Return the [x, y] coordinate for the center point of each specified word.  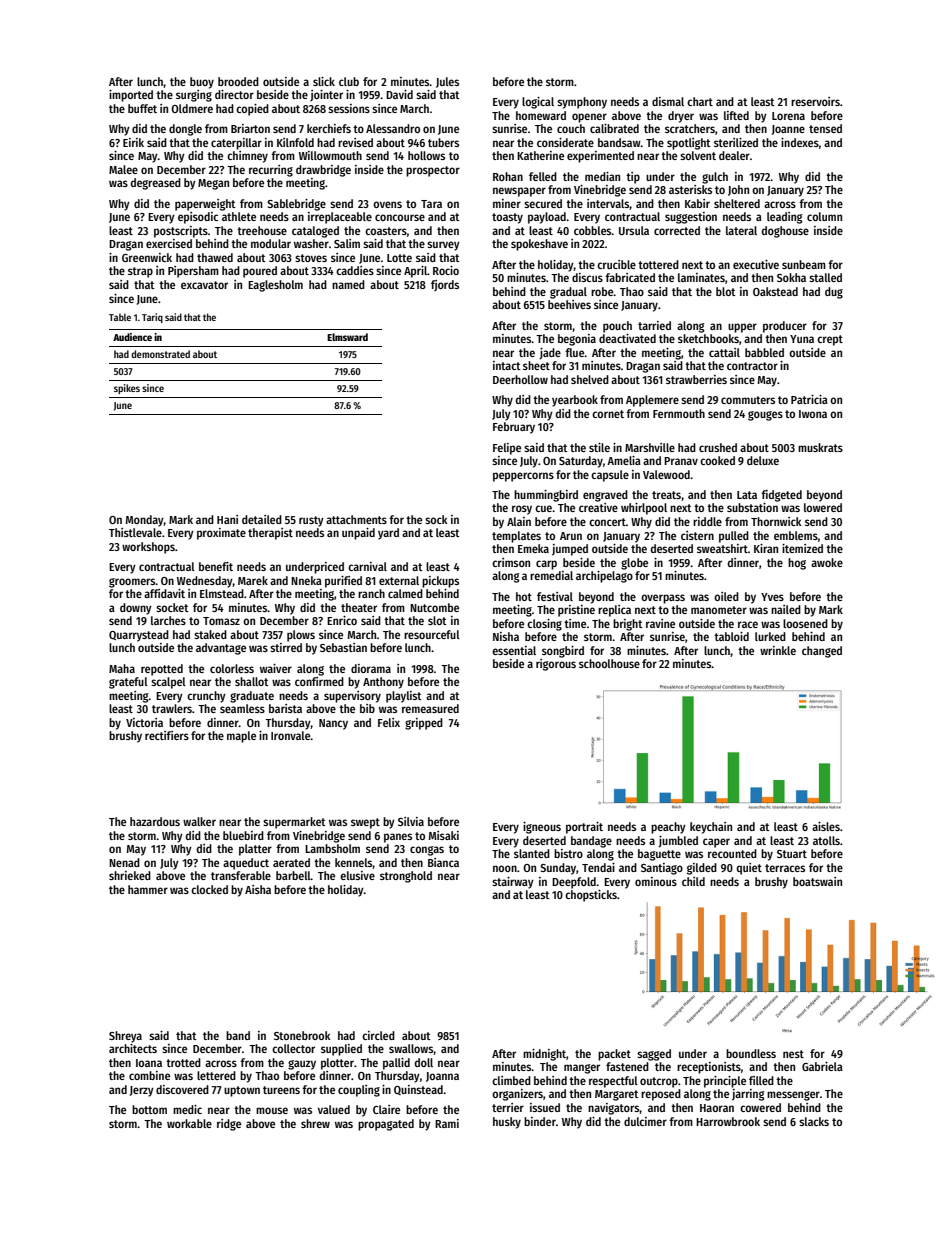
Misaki [444, 835]
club [349, 81]
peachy [668, 828]
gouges [765, 416]
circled [378, 1035]
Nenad [124, 862]
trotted [183, 1062]
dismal [668, 101]
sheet [536, 365]
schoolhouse [609, 663]
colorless [232, 668]
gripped [424, 724]
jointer [326, 95]
